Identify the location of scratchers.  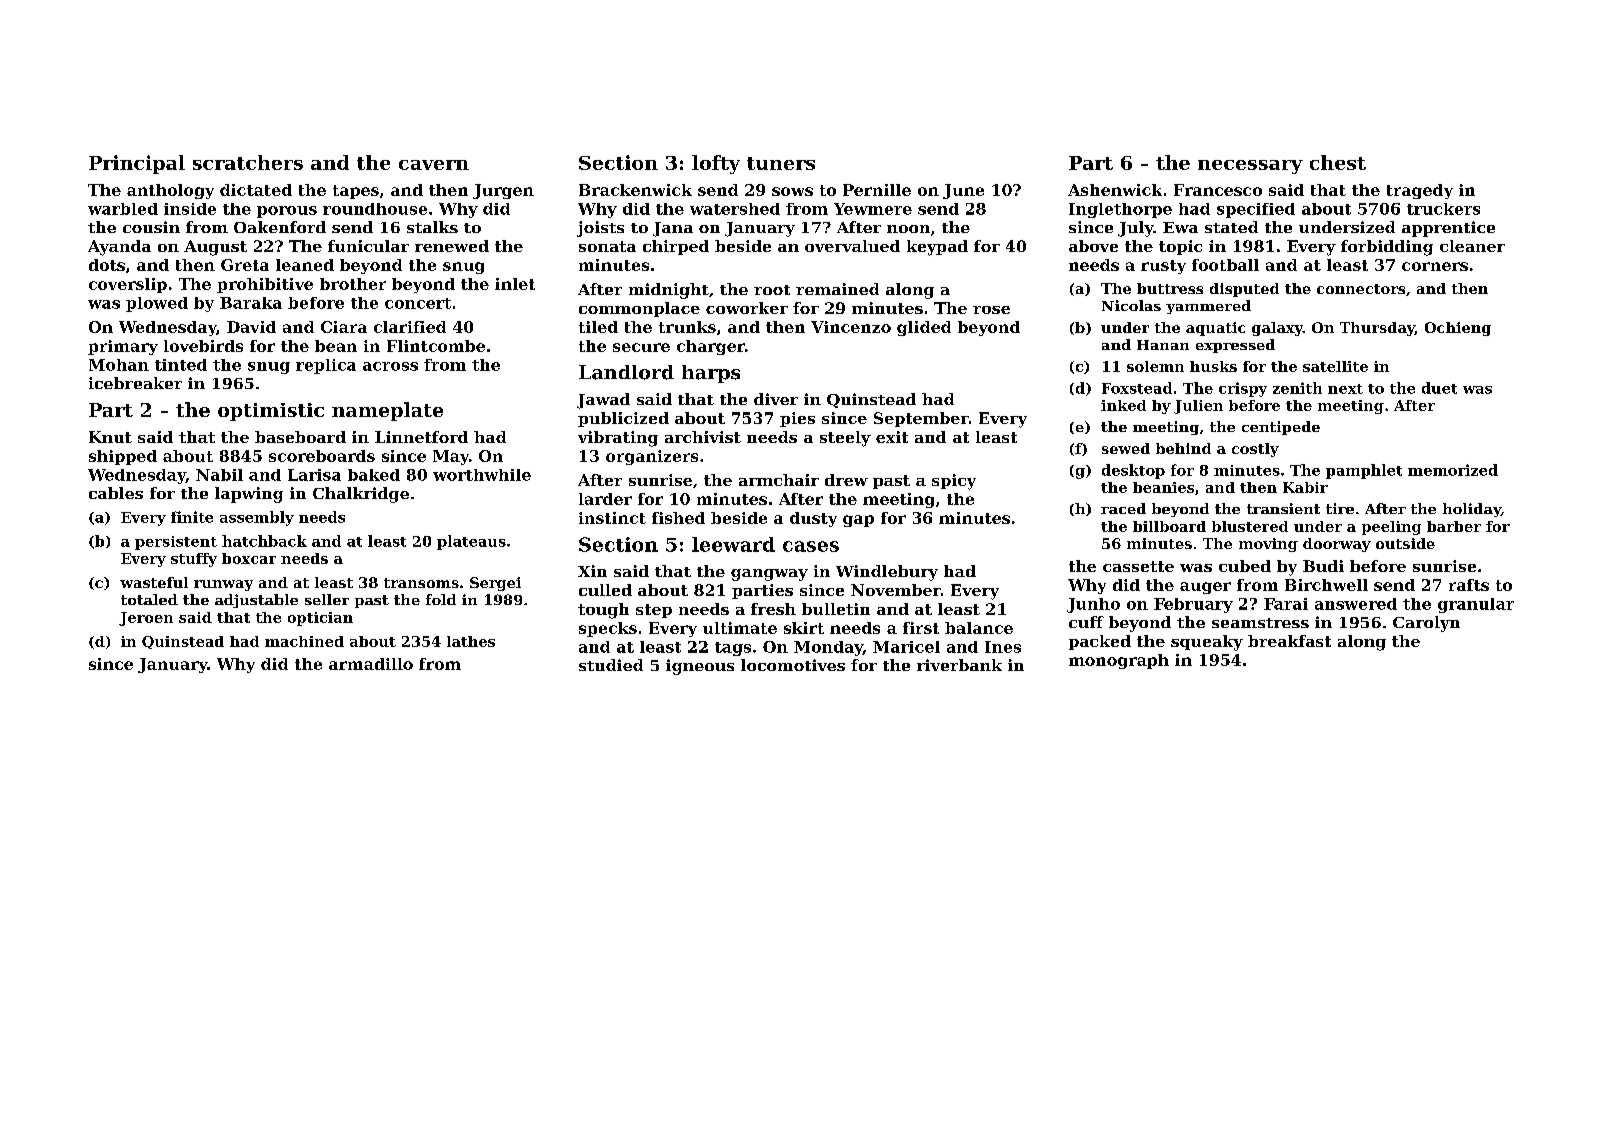
(248, 162).
